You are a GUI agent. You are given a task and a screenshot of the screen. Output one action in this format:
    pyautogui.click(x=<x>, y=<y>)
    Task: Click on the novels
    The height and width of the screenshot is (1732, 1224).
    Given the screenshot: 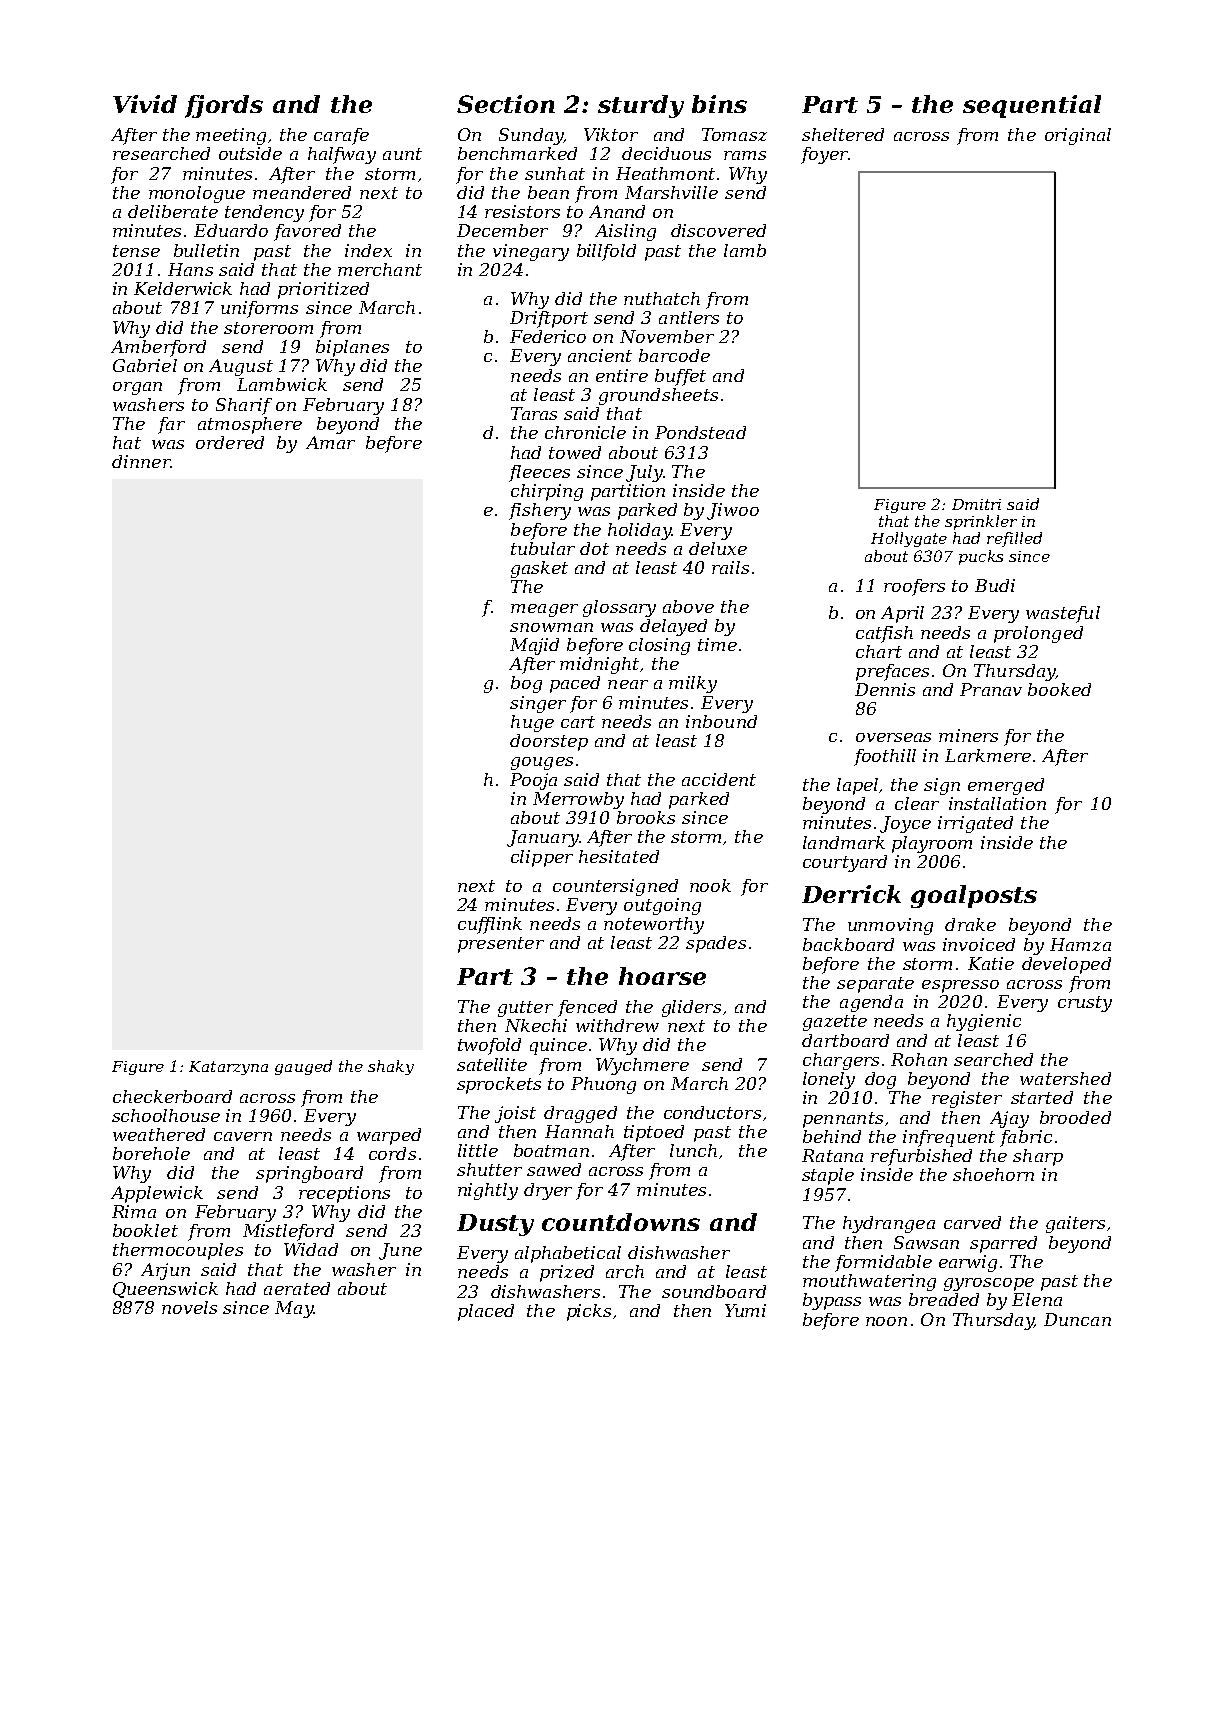 What is the action you would take?
    pyautogui.click(x=189, y=1307)
